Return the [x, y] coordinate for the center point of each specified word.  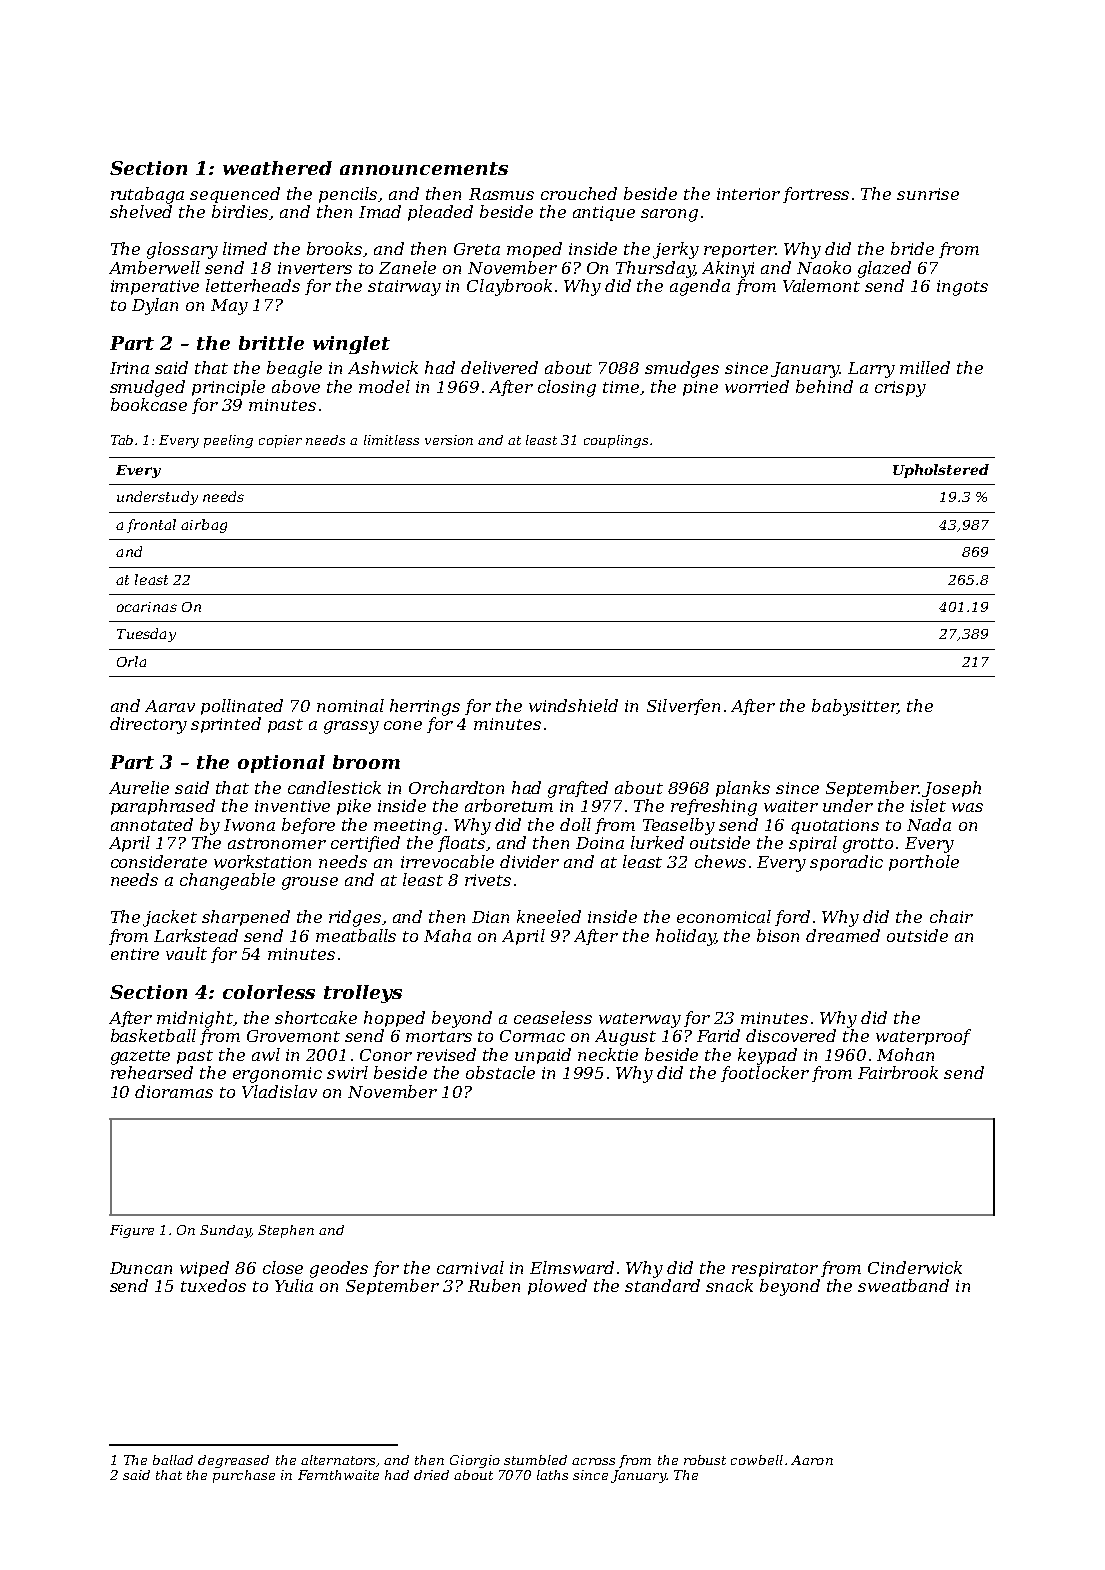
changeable [227, 881]
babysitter [854, 707]
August [625, 1038]
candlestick [334, 787]
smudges [682, 369]
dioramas [174, 1091]
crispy [900, 389]
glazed [884, 269]
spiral [813, 844]
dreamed [843, 935]
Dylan [155, 306]
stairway [404, 288]
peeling [228, 441]
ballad [173, 1460]
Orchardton [456, 787]
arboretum [509, 805]
